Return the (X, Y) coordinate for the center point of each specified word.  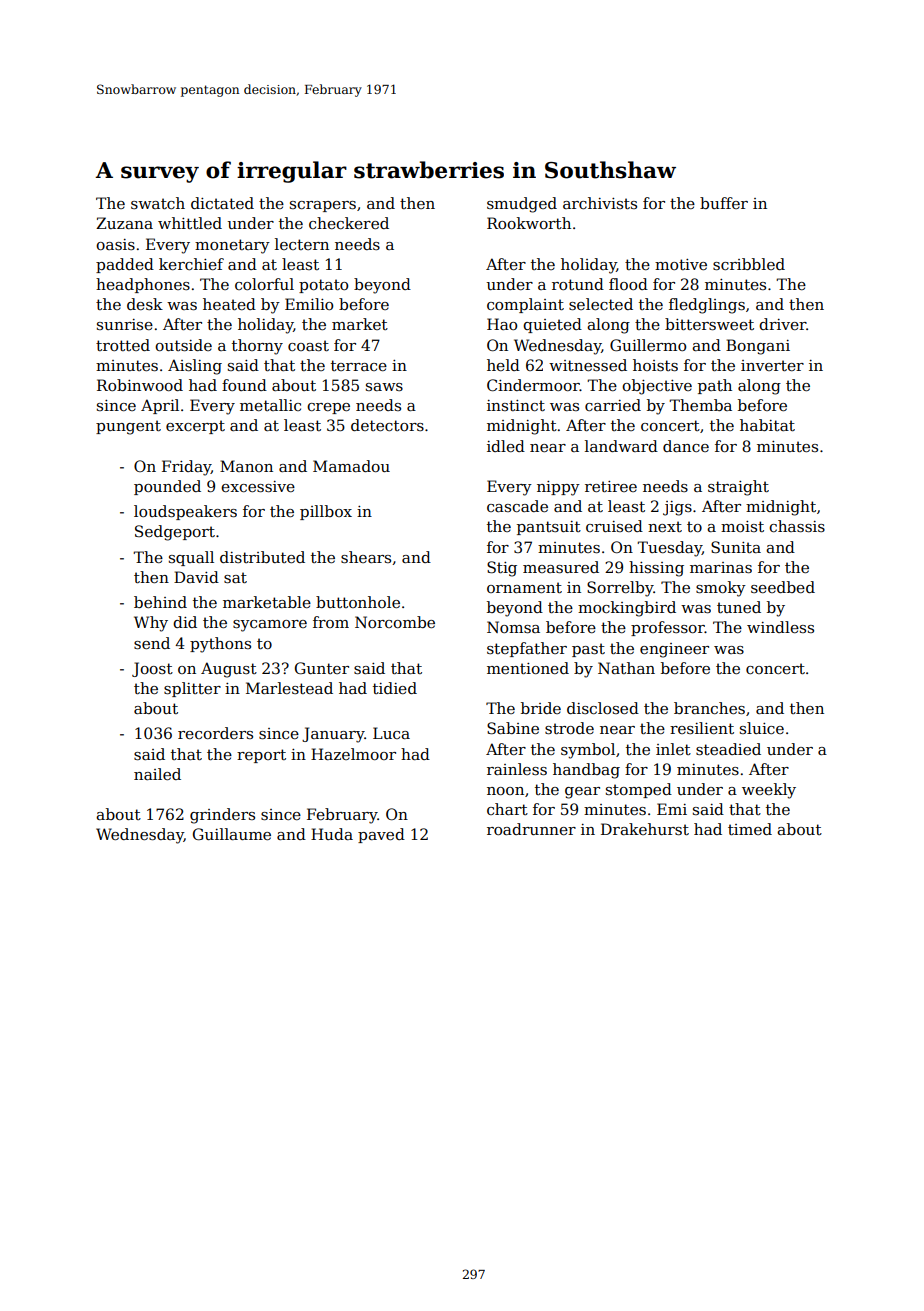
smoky (721, 589)
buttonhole (358, 602)
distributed (262, 557)
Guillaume (232, 834)
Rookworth (529, 223)
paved (381, 835)
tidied (395, 688)
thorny (257, 347)
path (715, 386)
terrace (359, 365)
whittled (190, 223)
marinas (721, 567)
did (185, 622)
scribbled (749, 264)
